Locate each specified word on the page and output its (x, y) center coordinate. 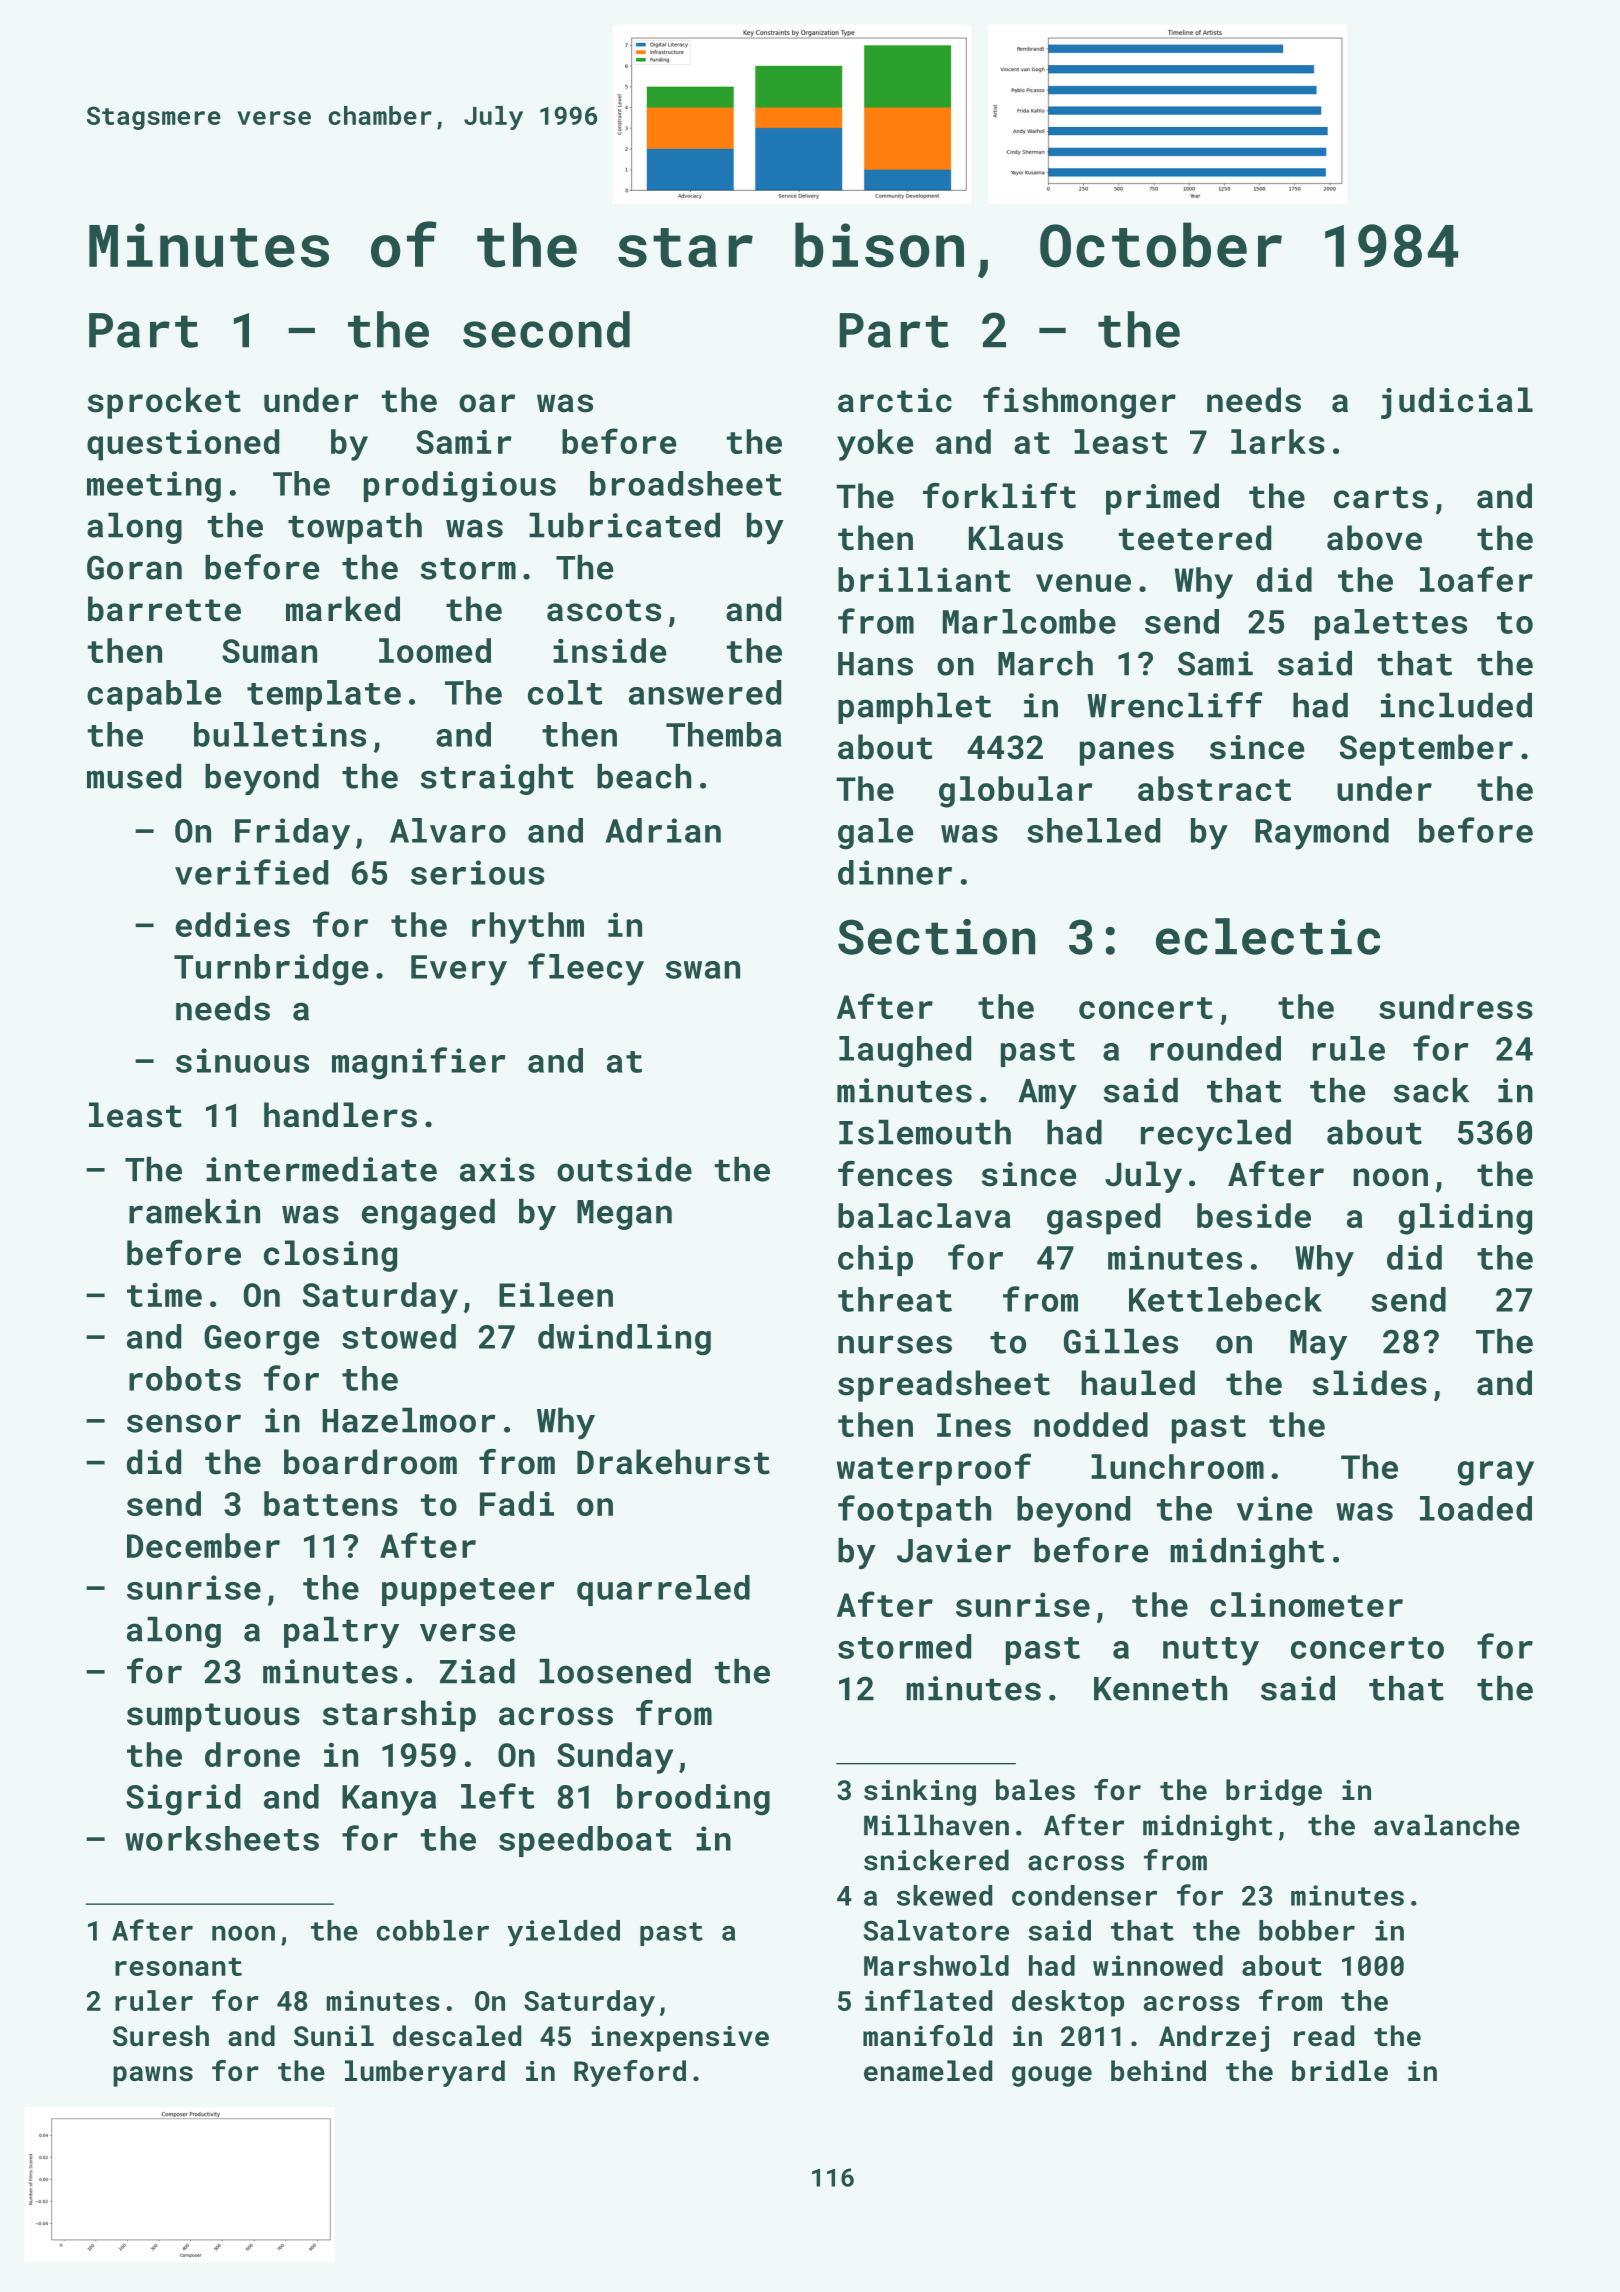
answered (705, 692)
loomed (435, 650)
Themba (724, 734)
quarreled (663, 1590)
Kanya (389, 1800)
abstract (1214, 788)
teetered (1195, 538)
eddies (233, 924)
